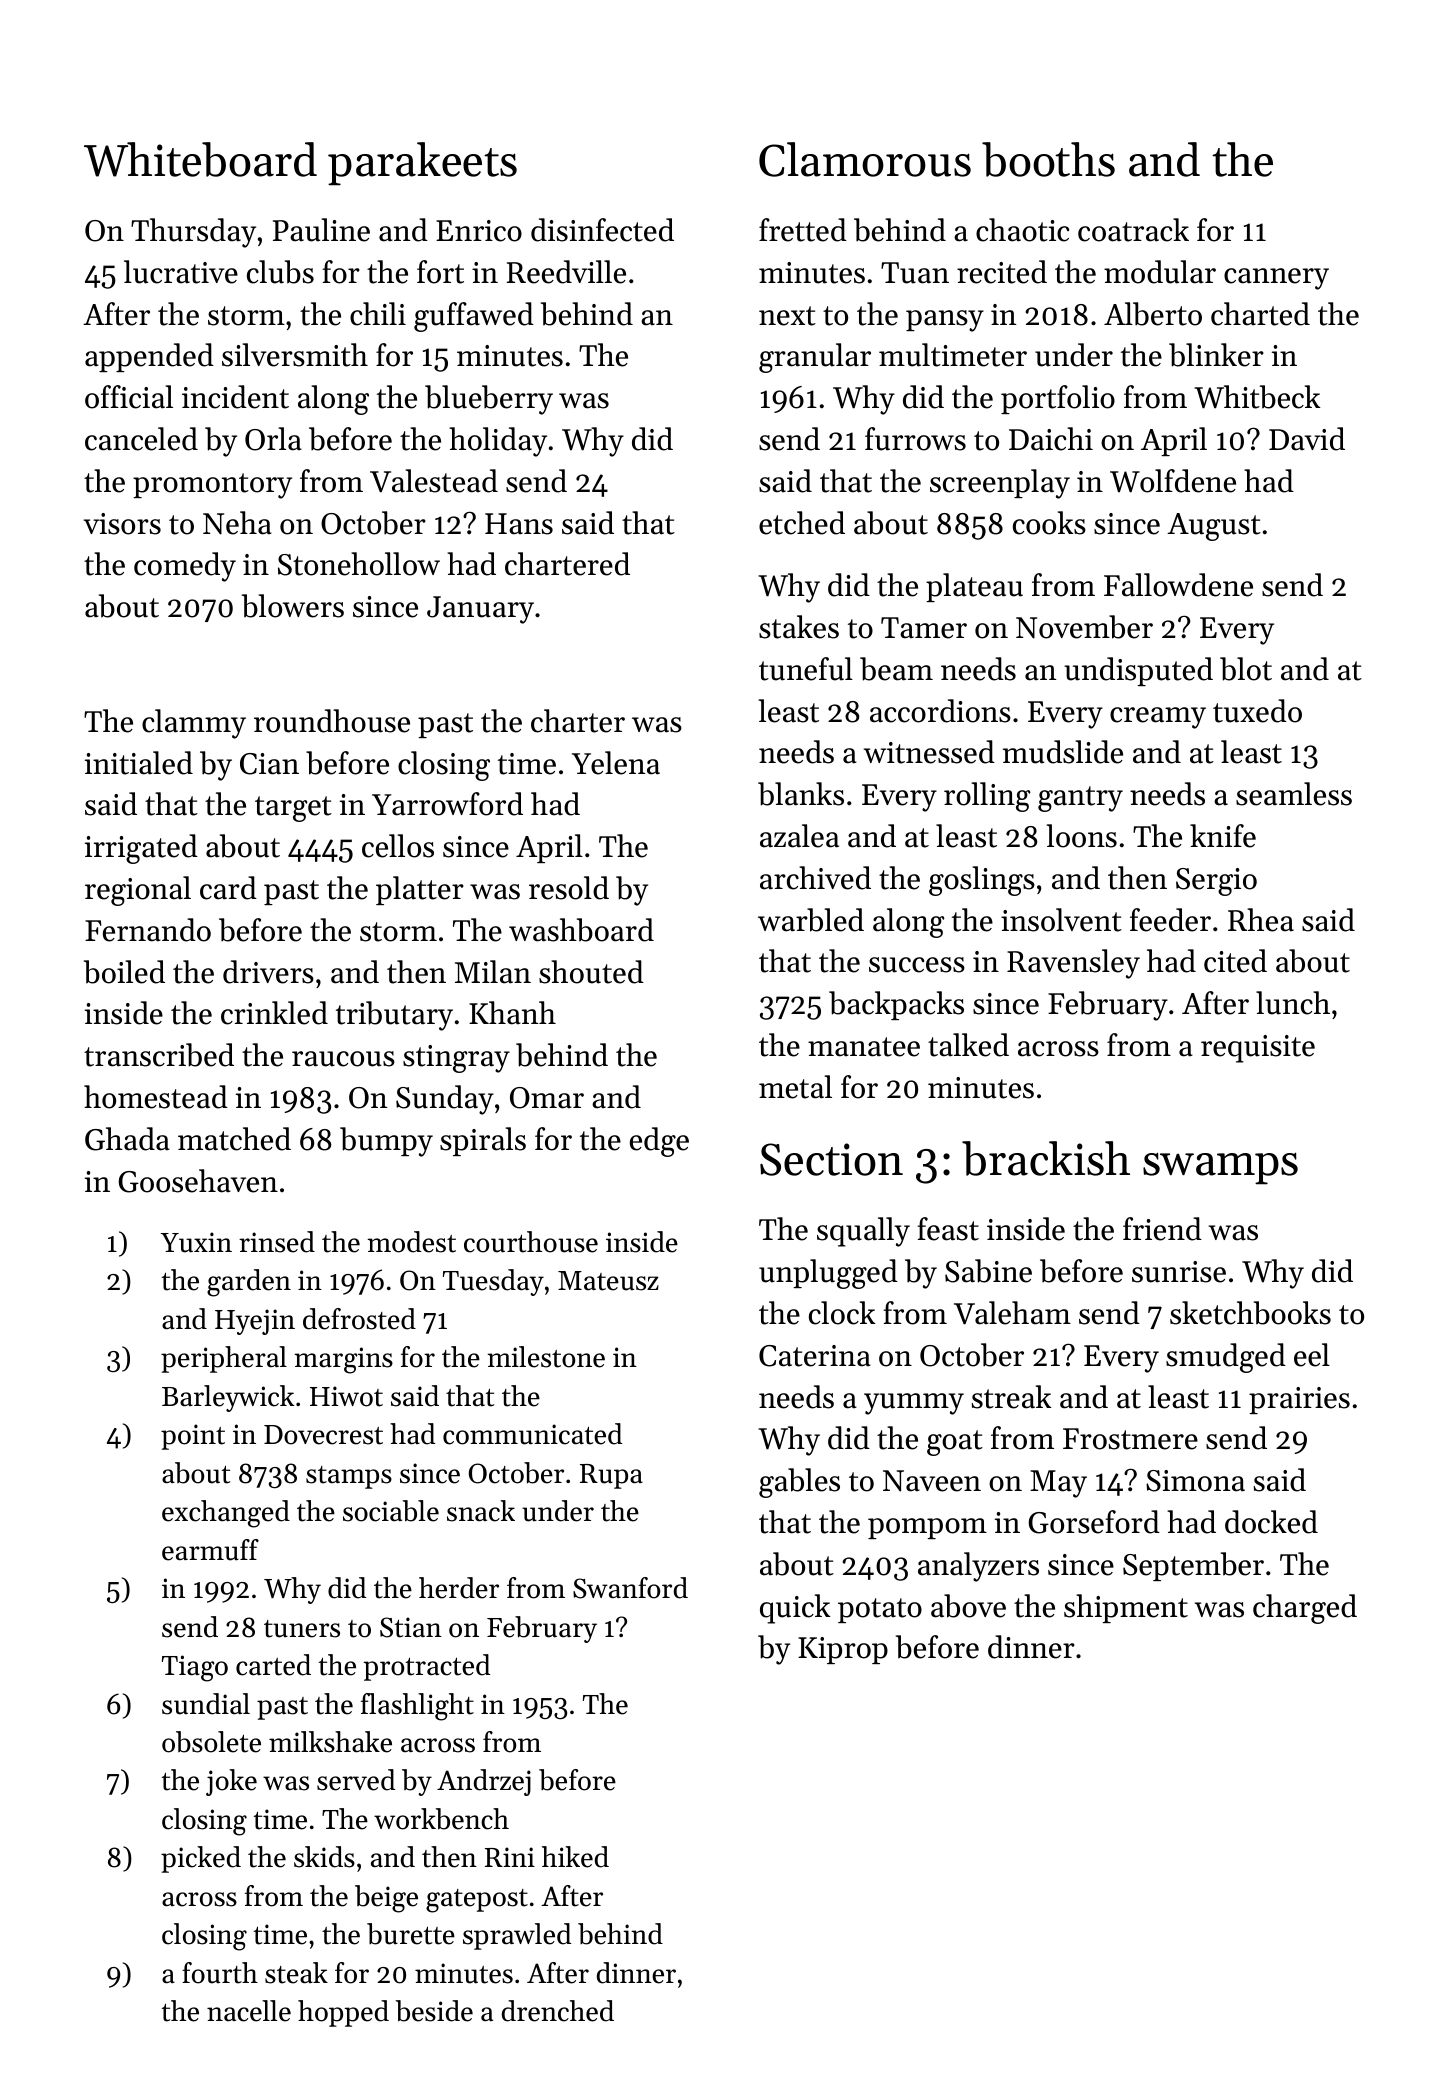 The width and height of the document is (1450, 2100). I want to click on Yelena, so click(616, 763).
